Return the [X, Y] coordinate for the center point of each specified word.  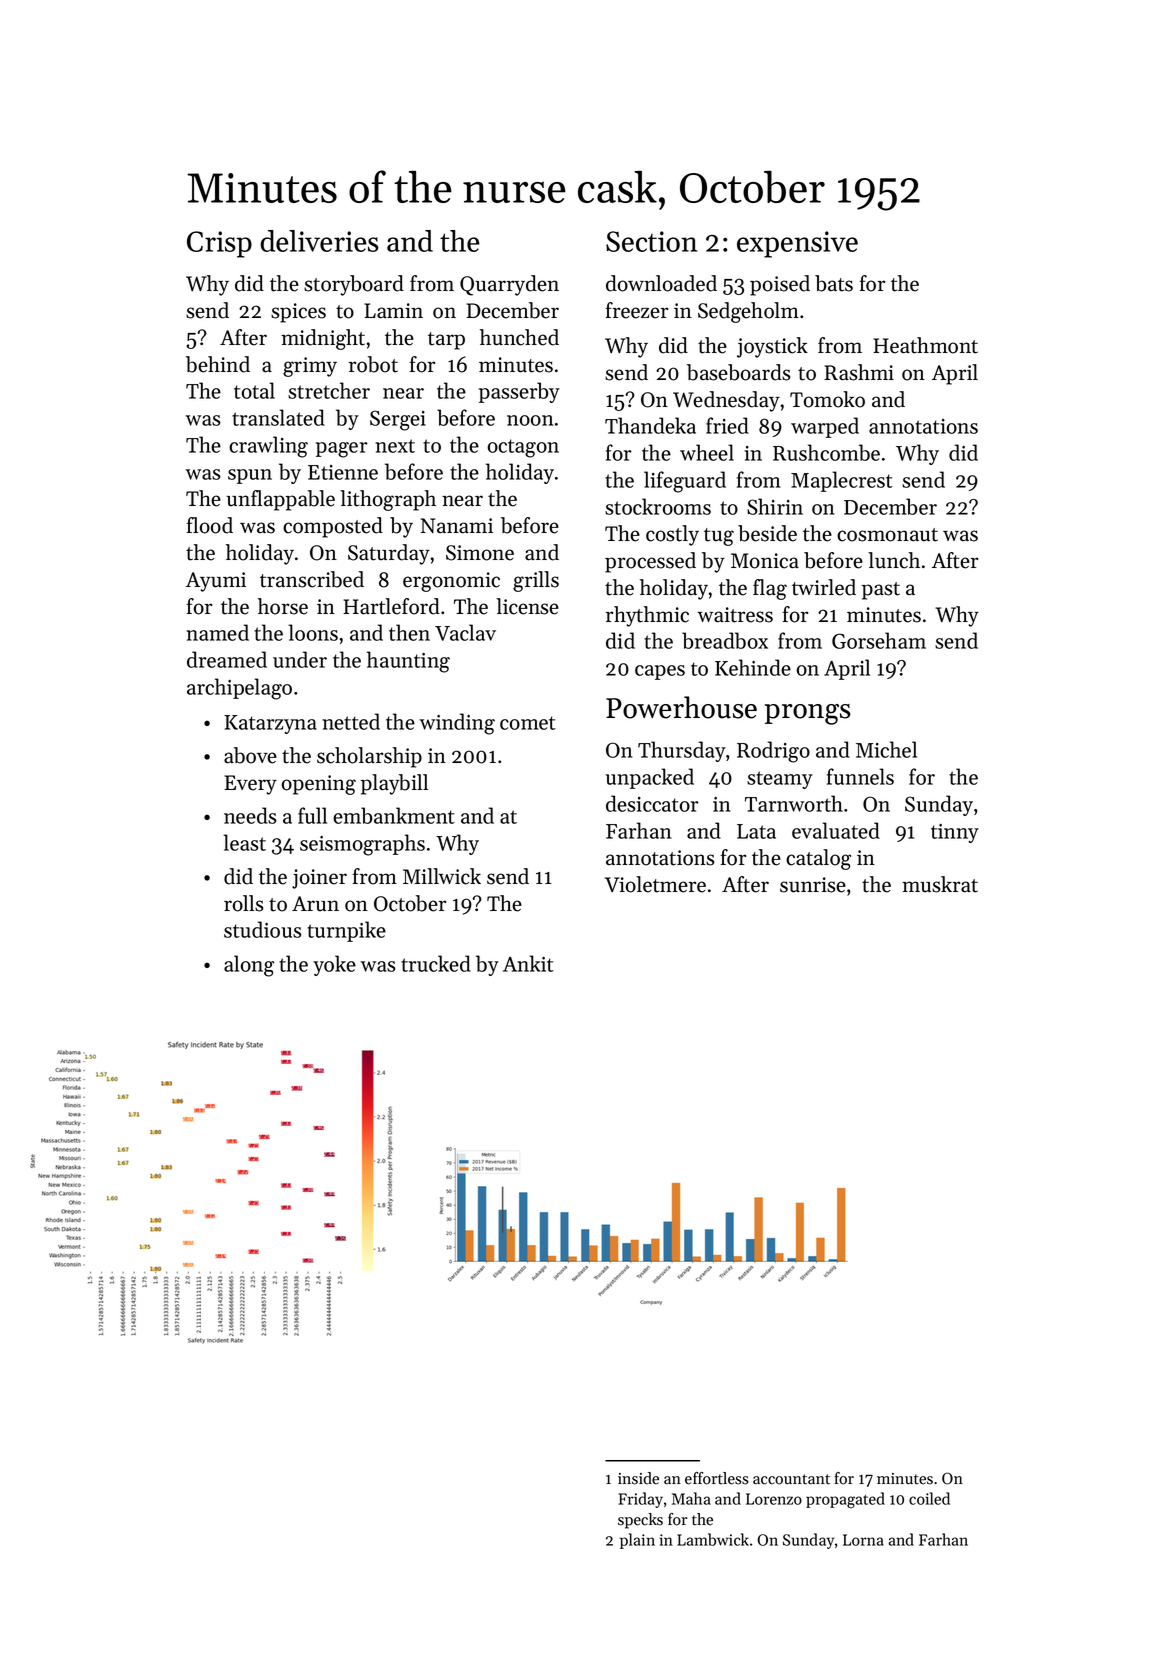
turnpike [346, 931]
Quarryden [509, 285]
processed [650, 562]
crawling [268, 447]
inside [638, 1478]
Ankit [528, 963]
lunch [894, 560]
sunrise [813, 885]
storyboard [354, 285]
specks [640, 1521]
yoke [334, 965]
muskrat [940, 884]
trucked [436, 963]
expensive [797, 244]
